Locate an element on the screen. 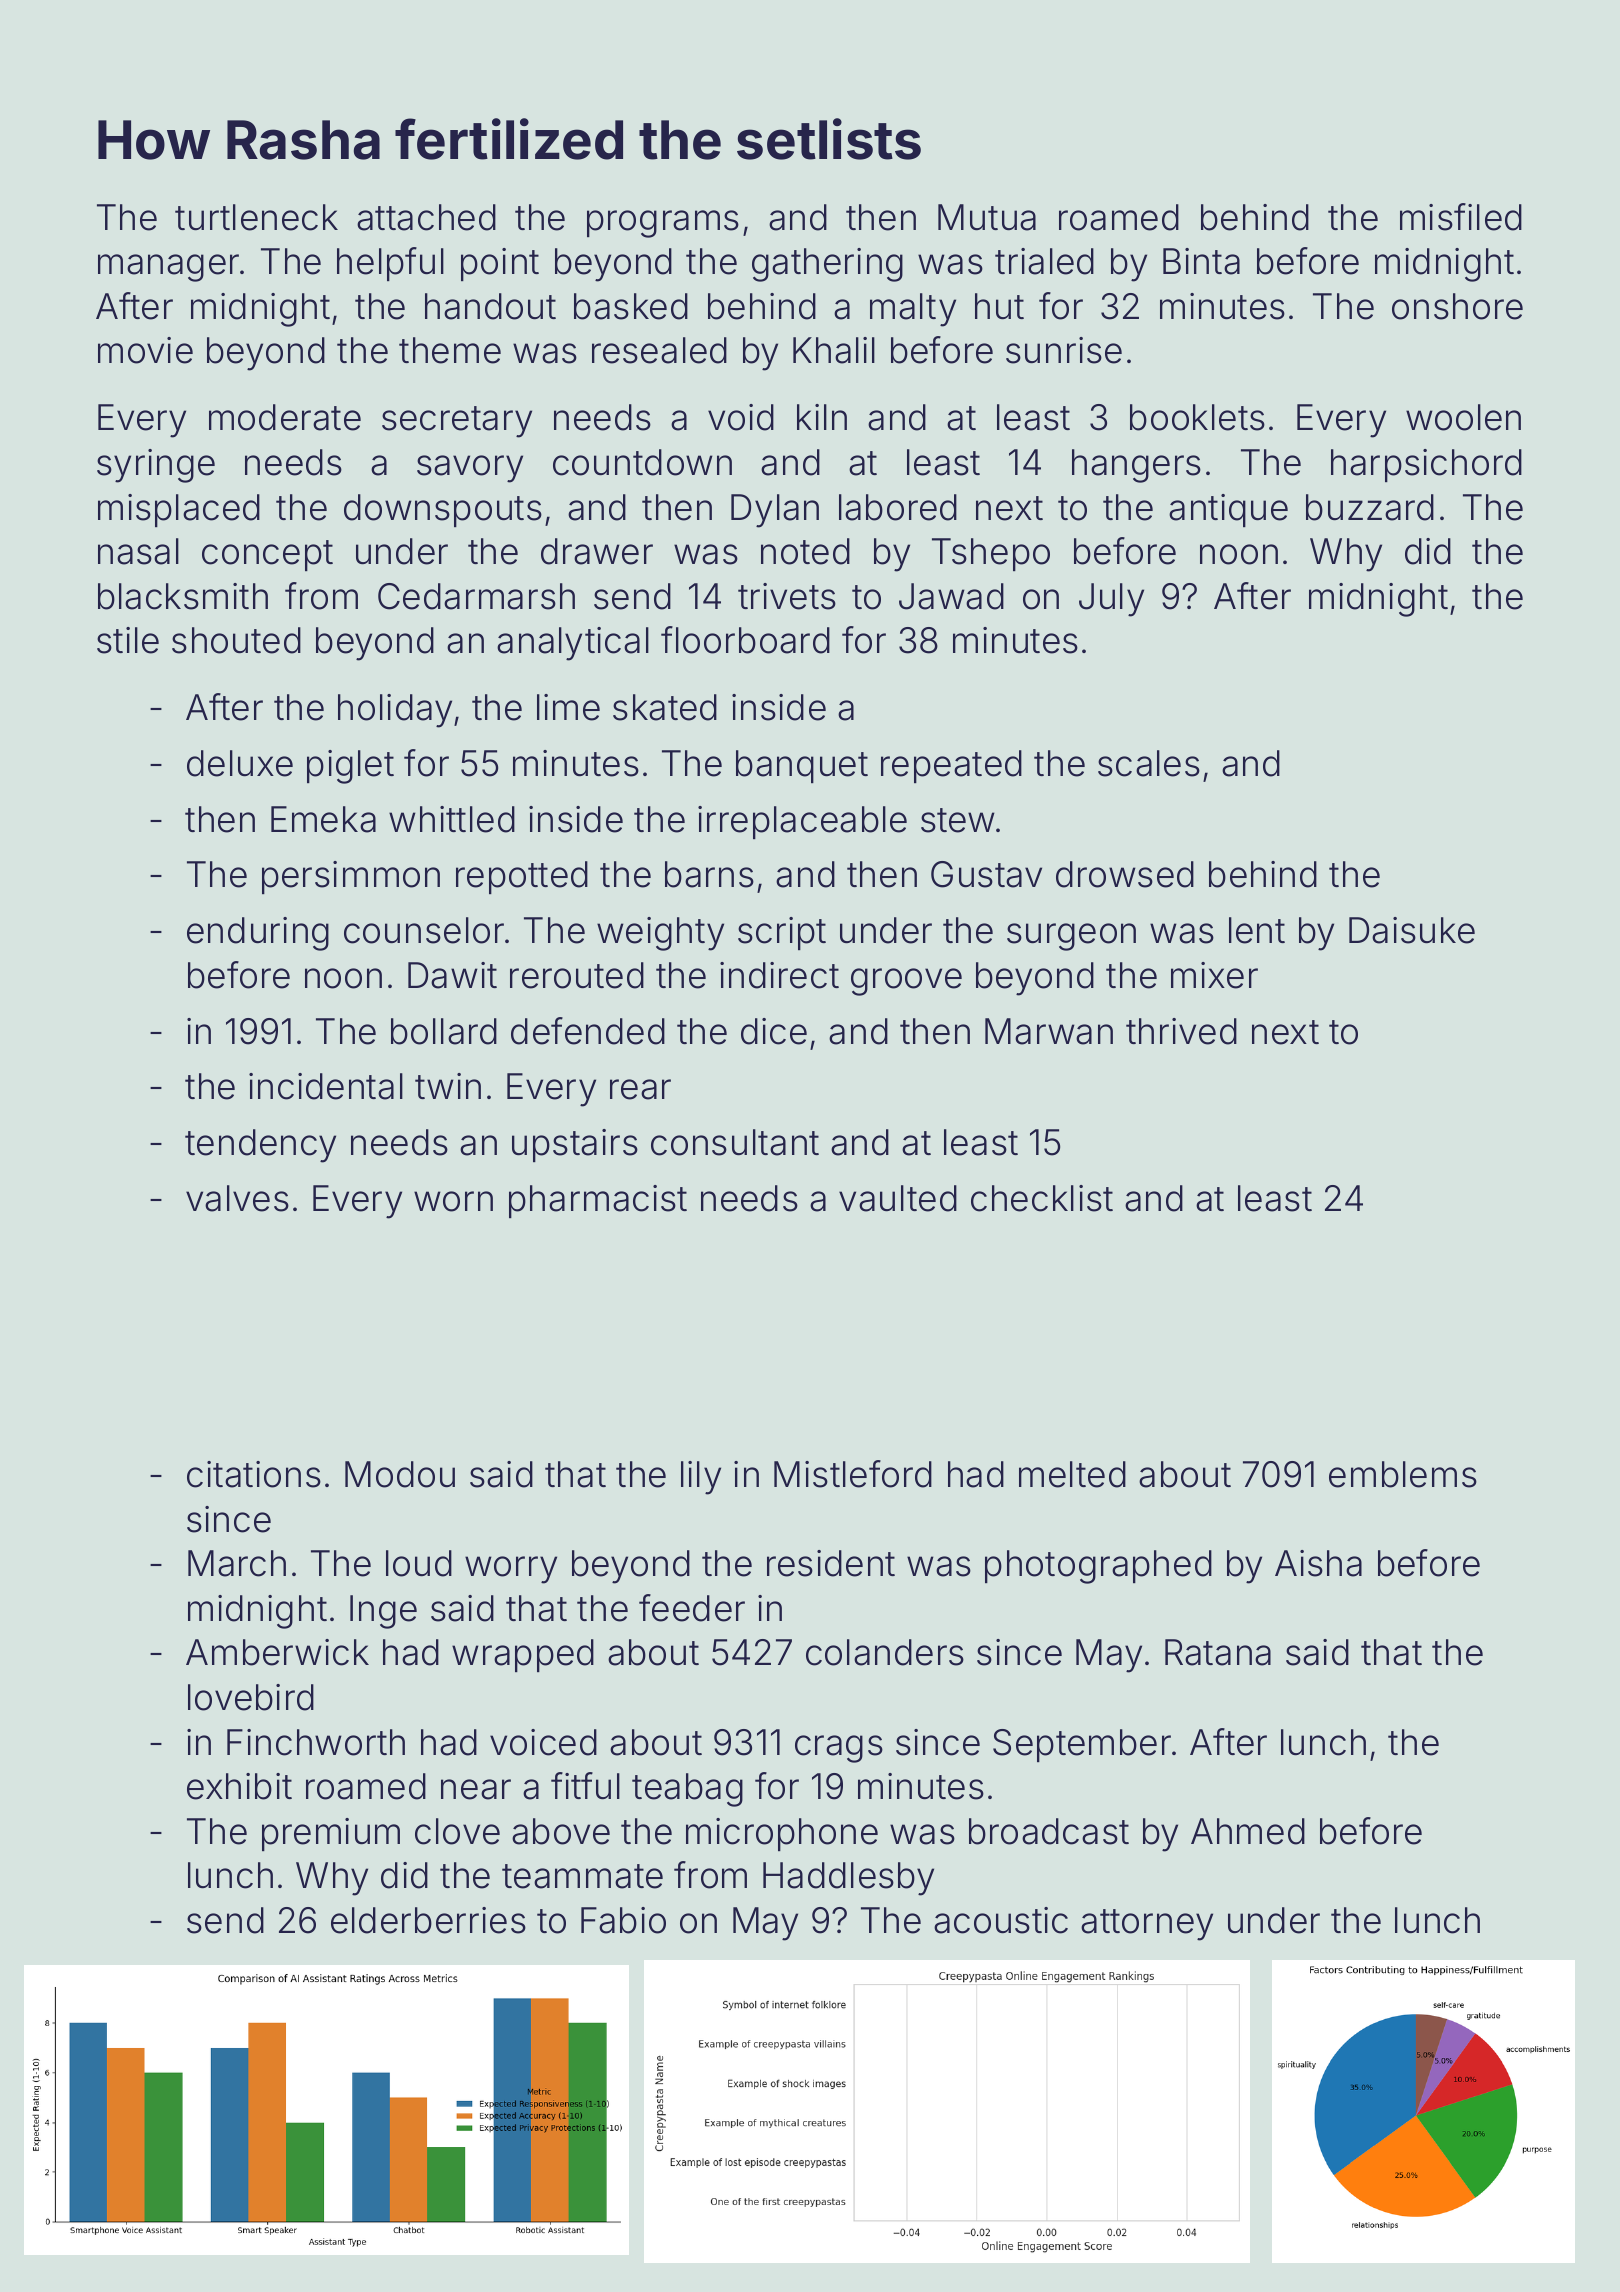 This screenshot has height=2292, width=1620. misfiled is located at coordinates (1461, 217).
